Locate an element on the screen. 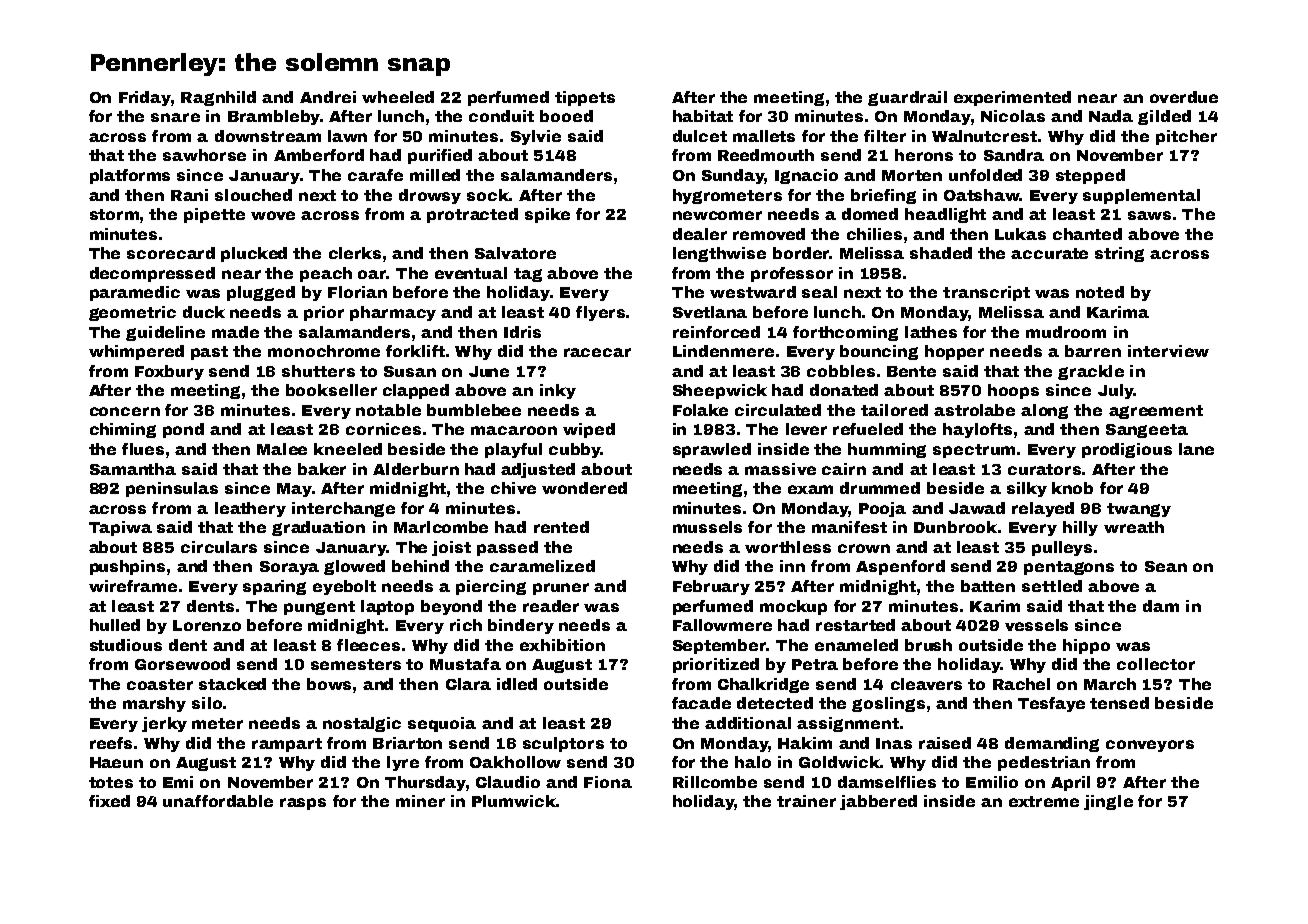 This screenshot has height=924, width=1308. flues is located at coordinates (143, 449).
